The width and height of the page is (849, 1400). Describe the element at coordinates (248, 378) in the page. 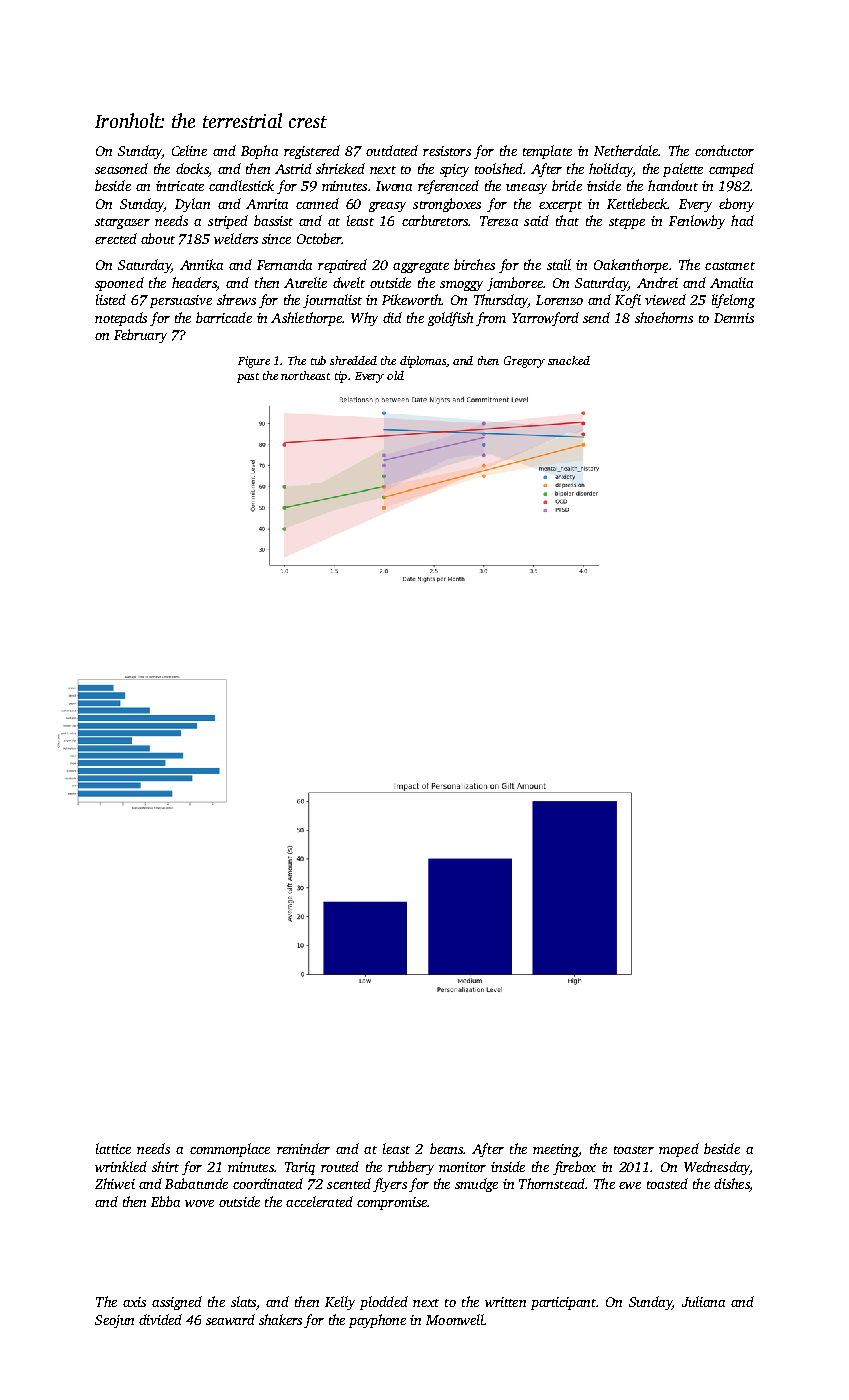

I see `past` at that location.
